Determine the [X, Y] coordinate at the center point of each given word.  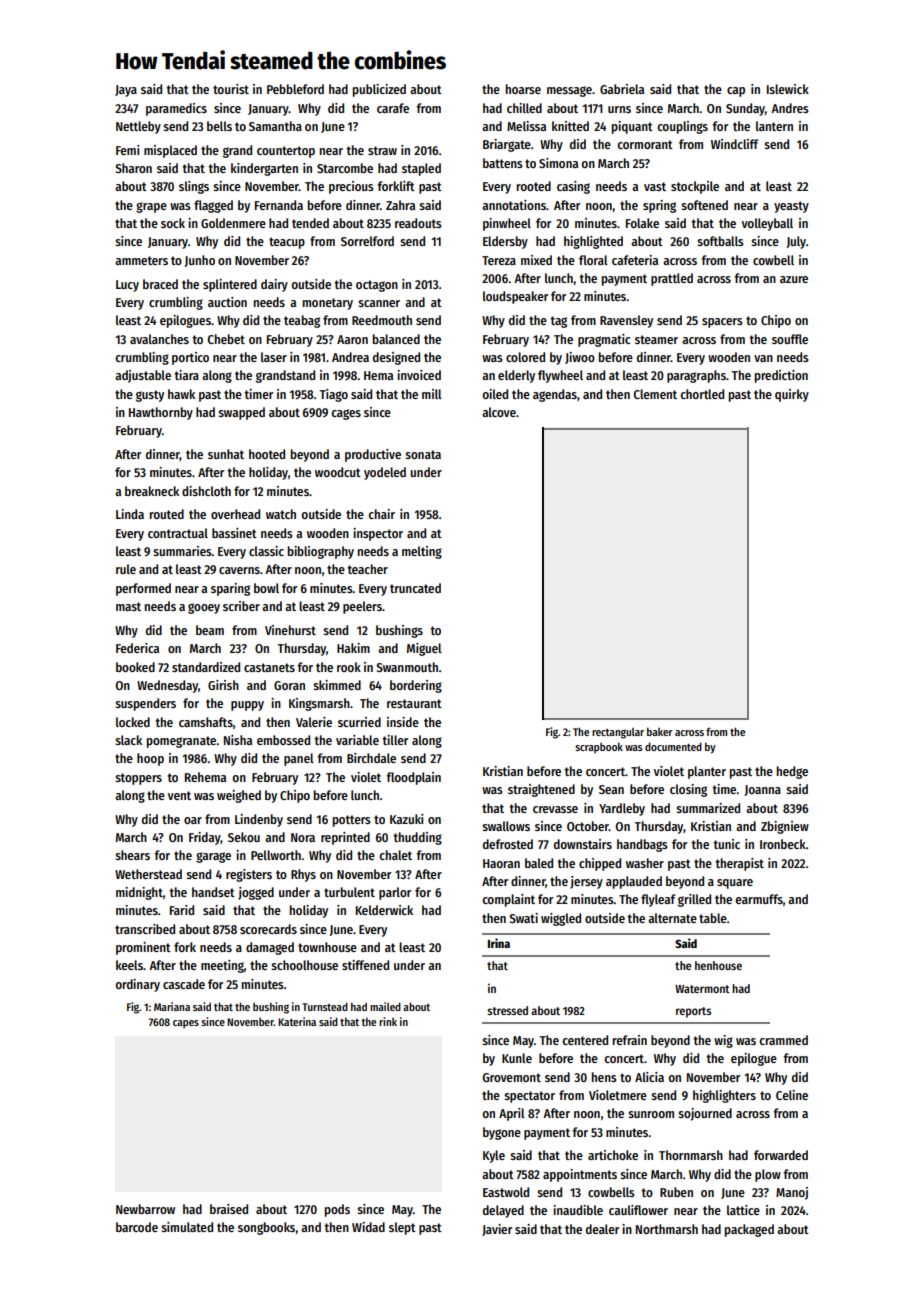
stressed [507, 1010]
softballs [720, 241]
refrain [630, 1040]
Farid [182, 910]
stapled [421, 169]
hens [604, 1077]
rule [126, 569]
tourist [231, 89]
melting [422, 552]
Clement [655, 394]
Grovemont [512, 1077]
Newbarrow [145, 1209]
